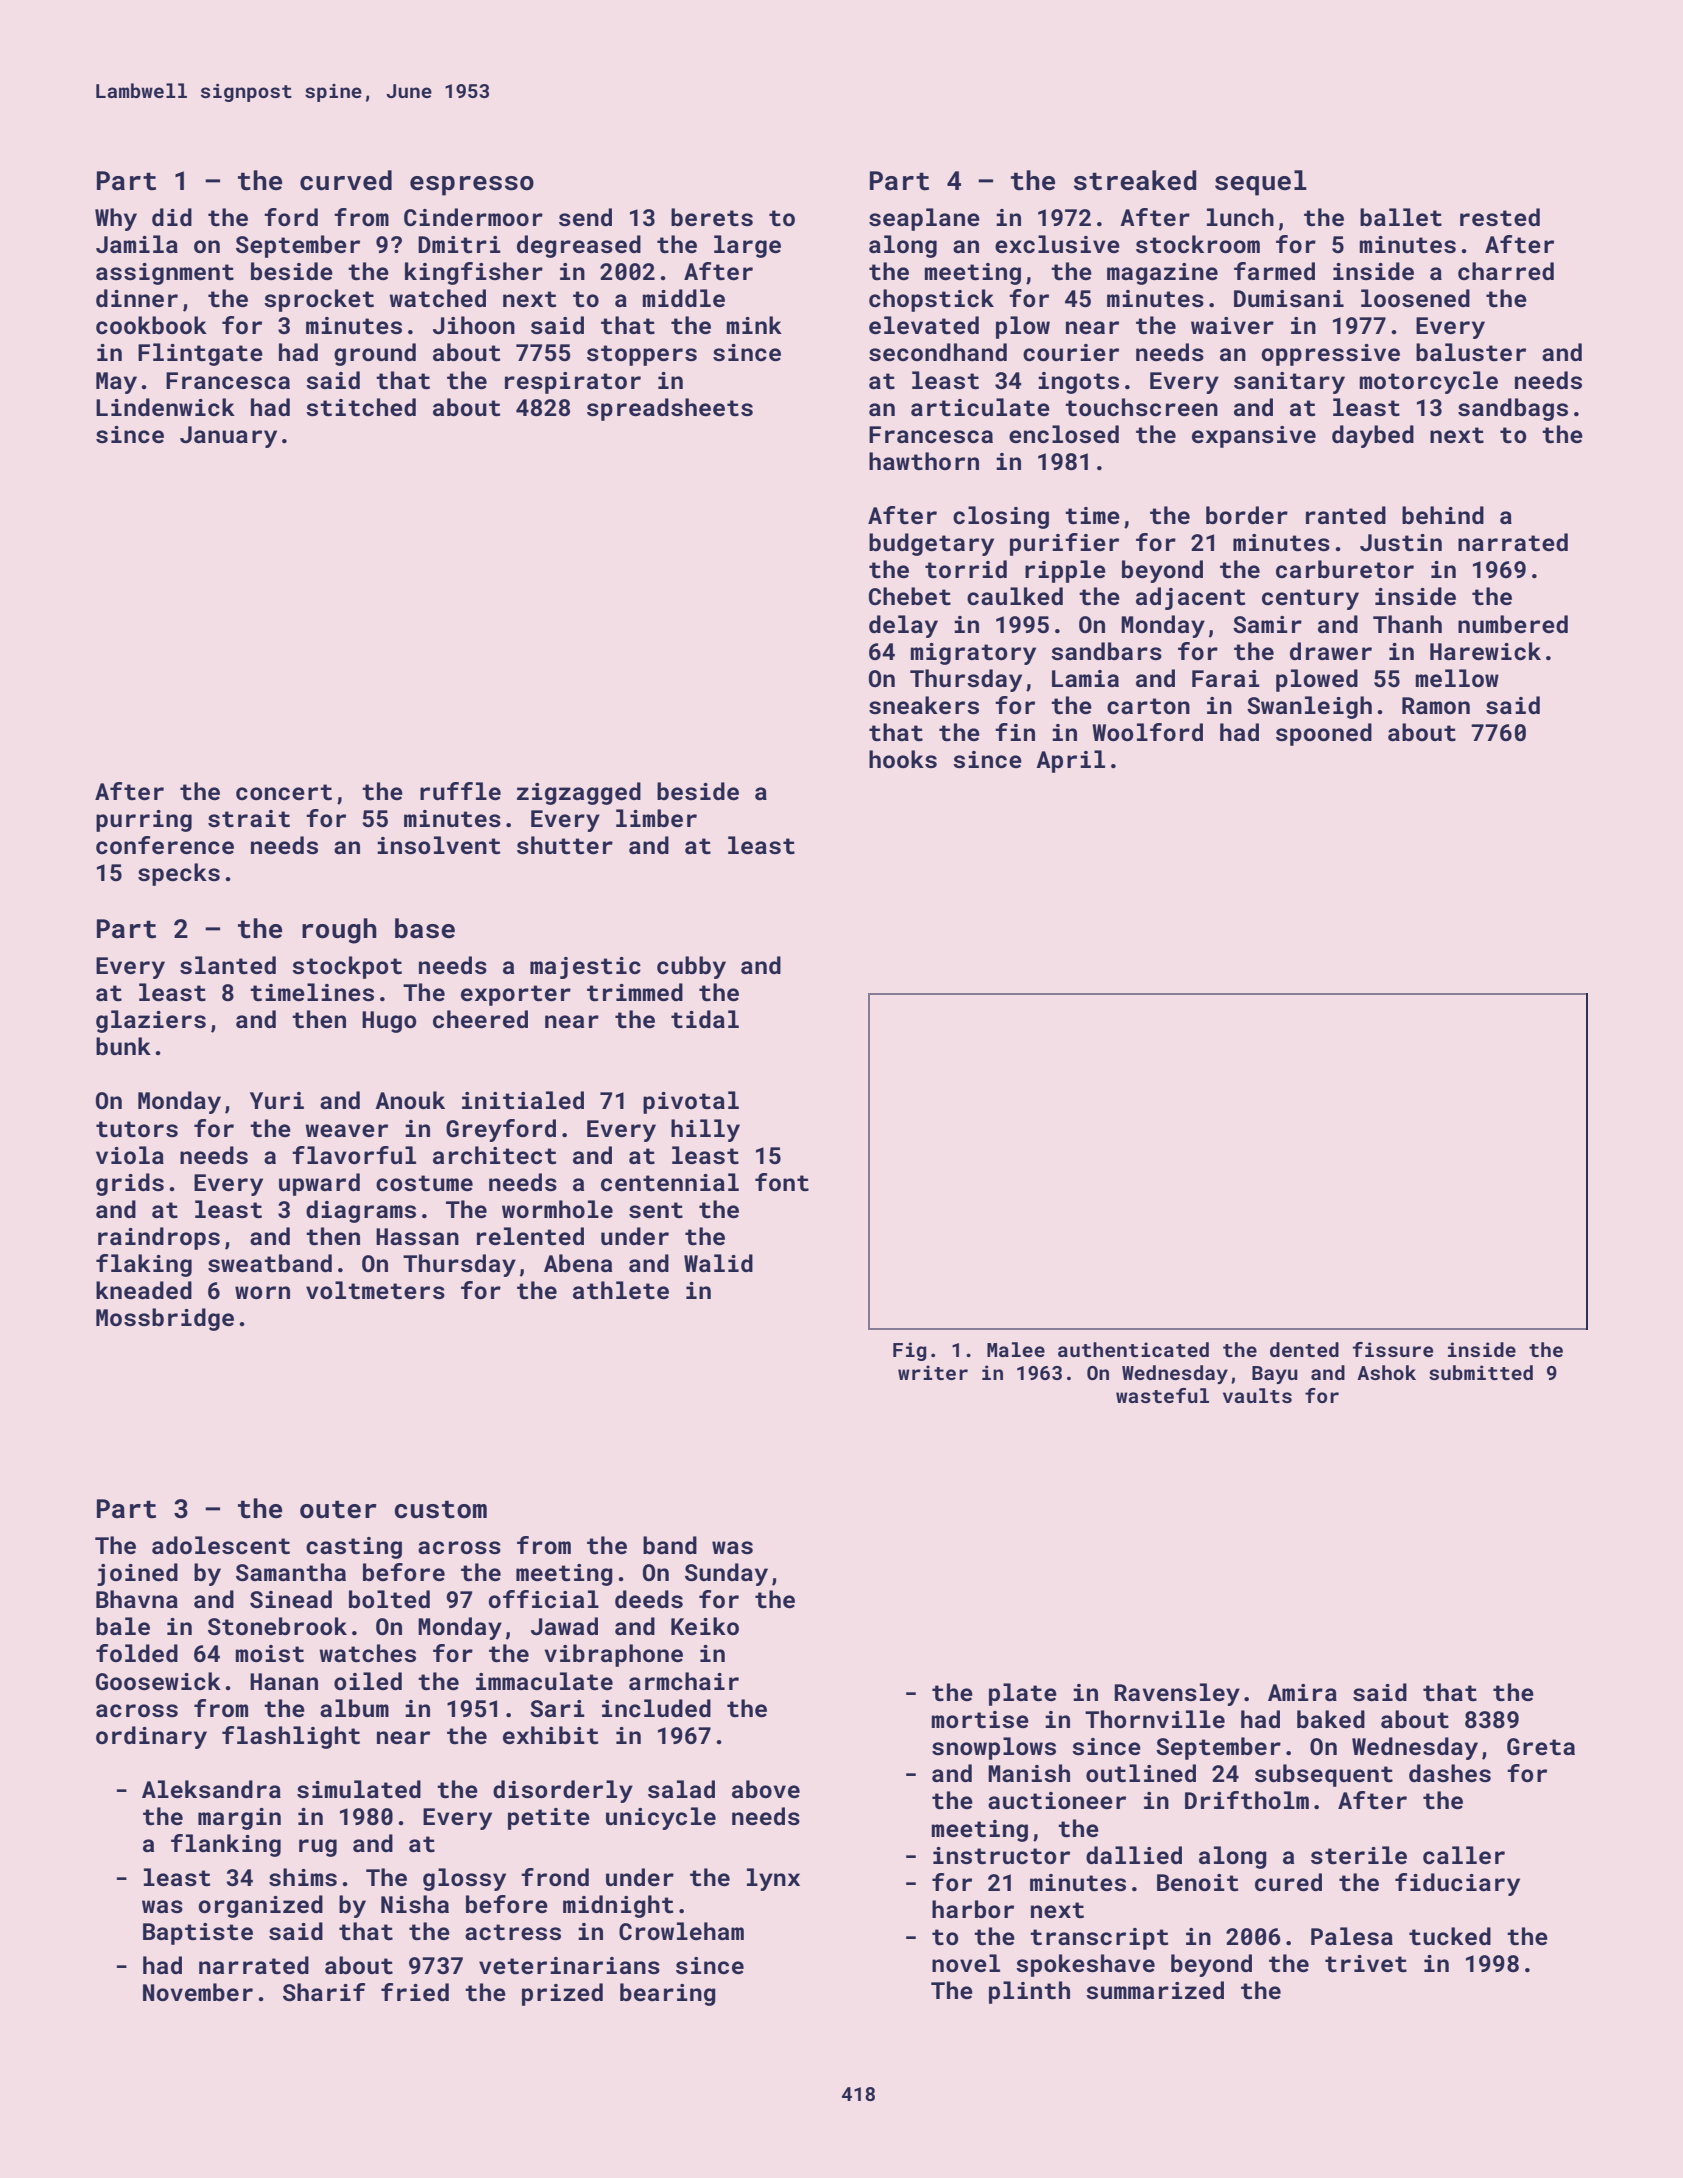 The image size is (1683, 2178). Describe the element at coordinates (1261, 183) in the screenshot. I see `sequel` at that location.
